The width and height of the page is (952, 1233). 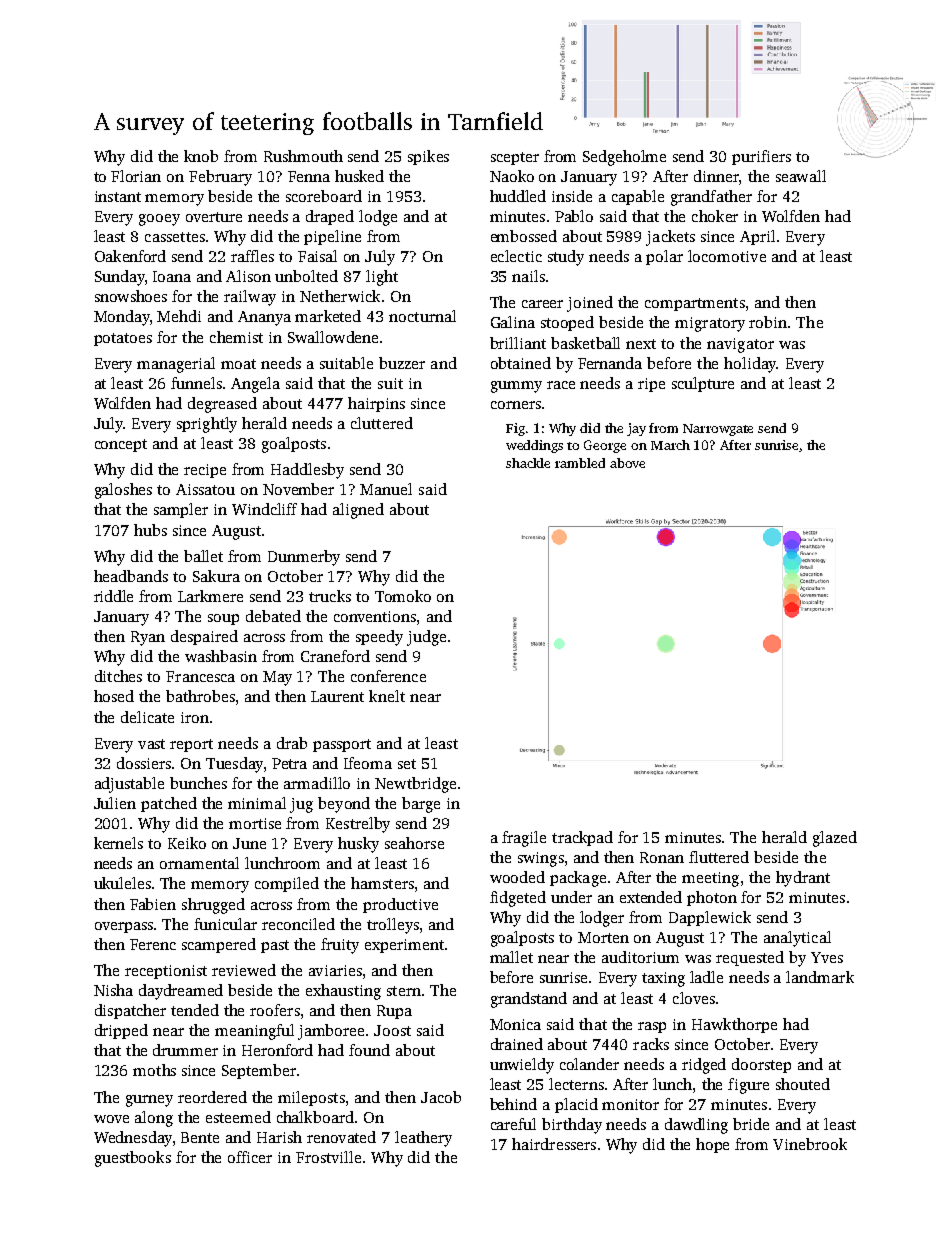 What do you see at coordinates (511, 957) in the page?
I see `mallet` at bounding box center [511, 957].
